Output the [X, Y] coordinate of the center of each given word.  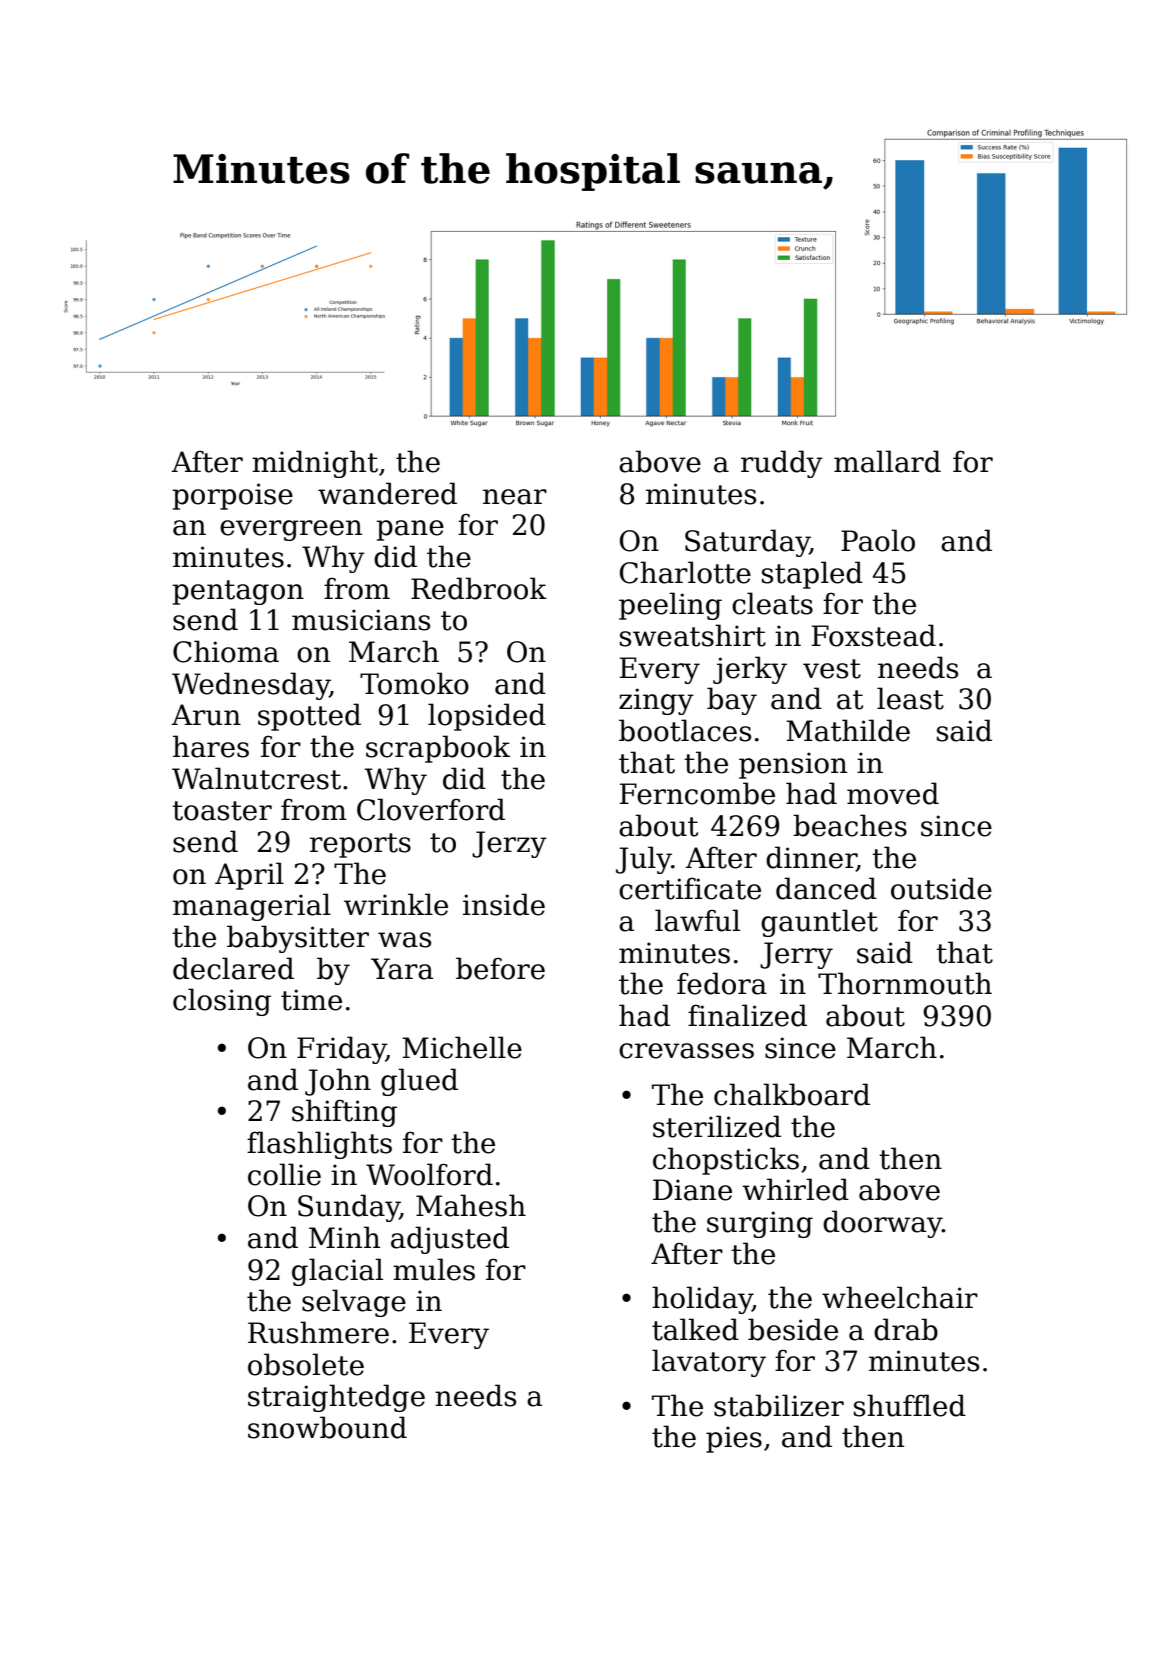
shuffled [910, 1405]
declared [233, 968]
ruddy [782, 464]
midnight [315, 464]
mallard [887, 461]
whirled [795, 1189]
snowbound [327, 1427]
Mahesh [471, 1205]
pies [734, 1439]
